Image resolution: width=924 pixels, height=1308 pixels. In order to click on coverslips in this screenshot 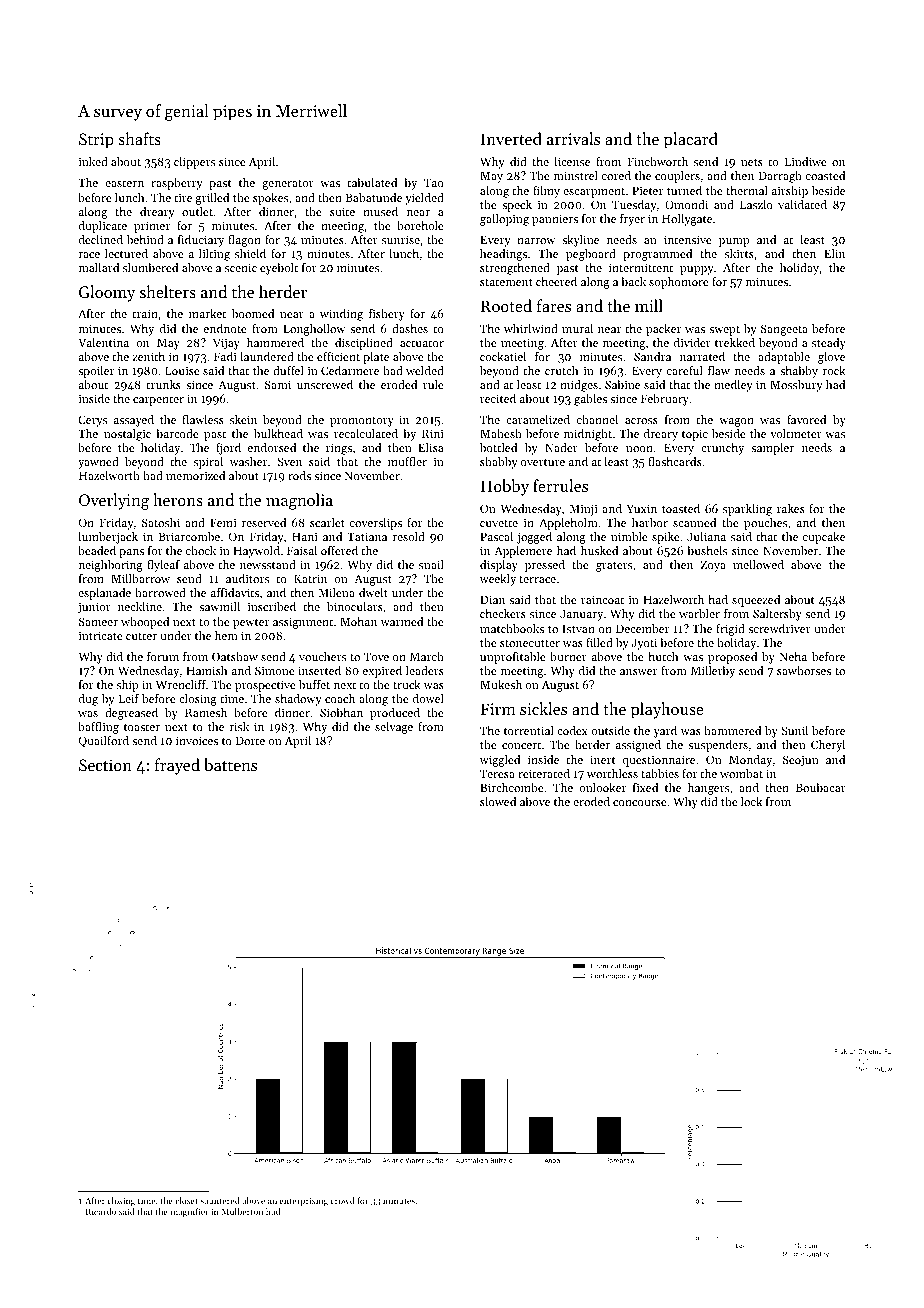, I will do `click(376, 524)`.
